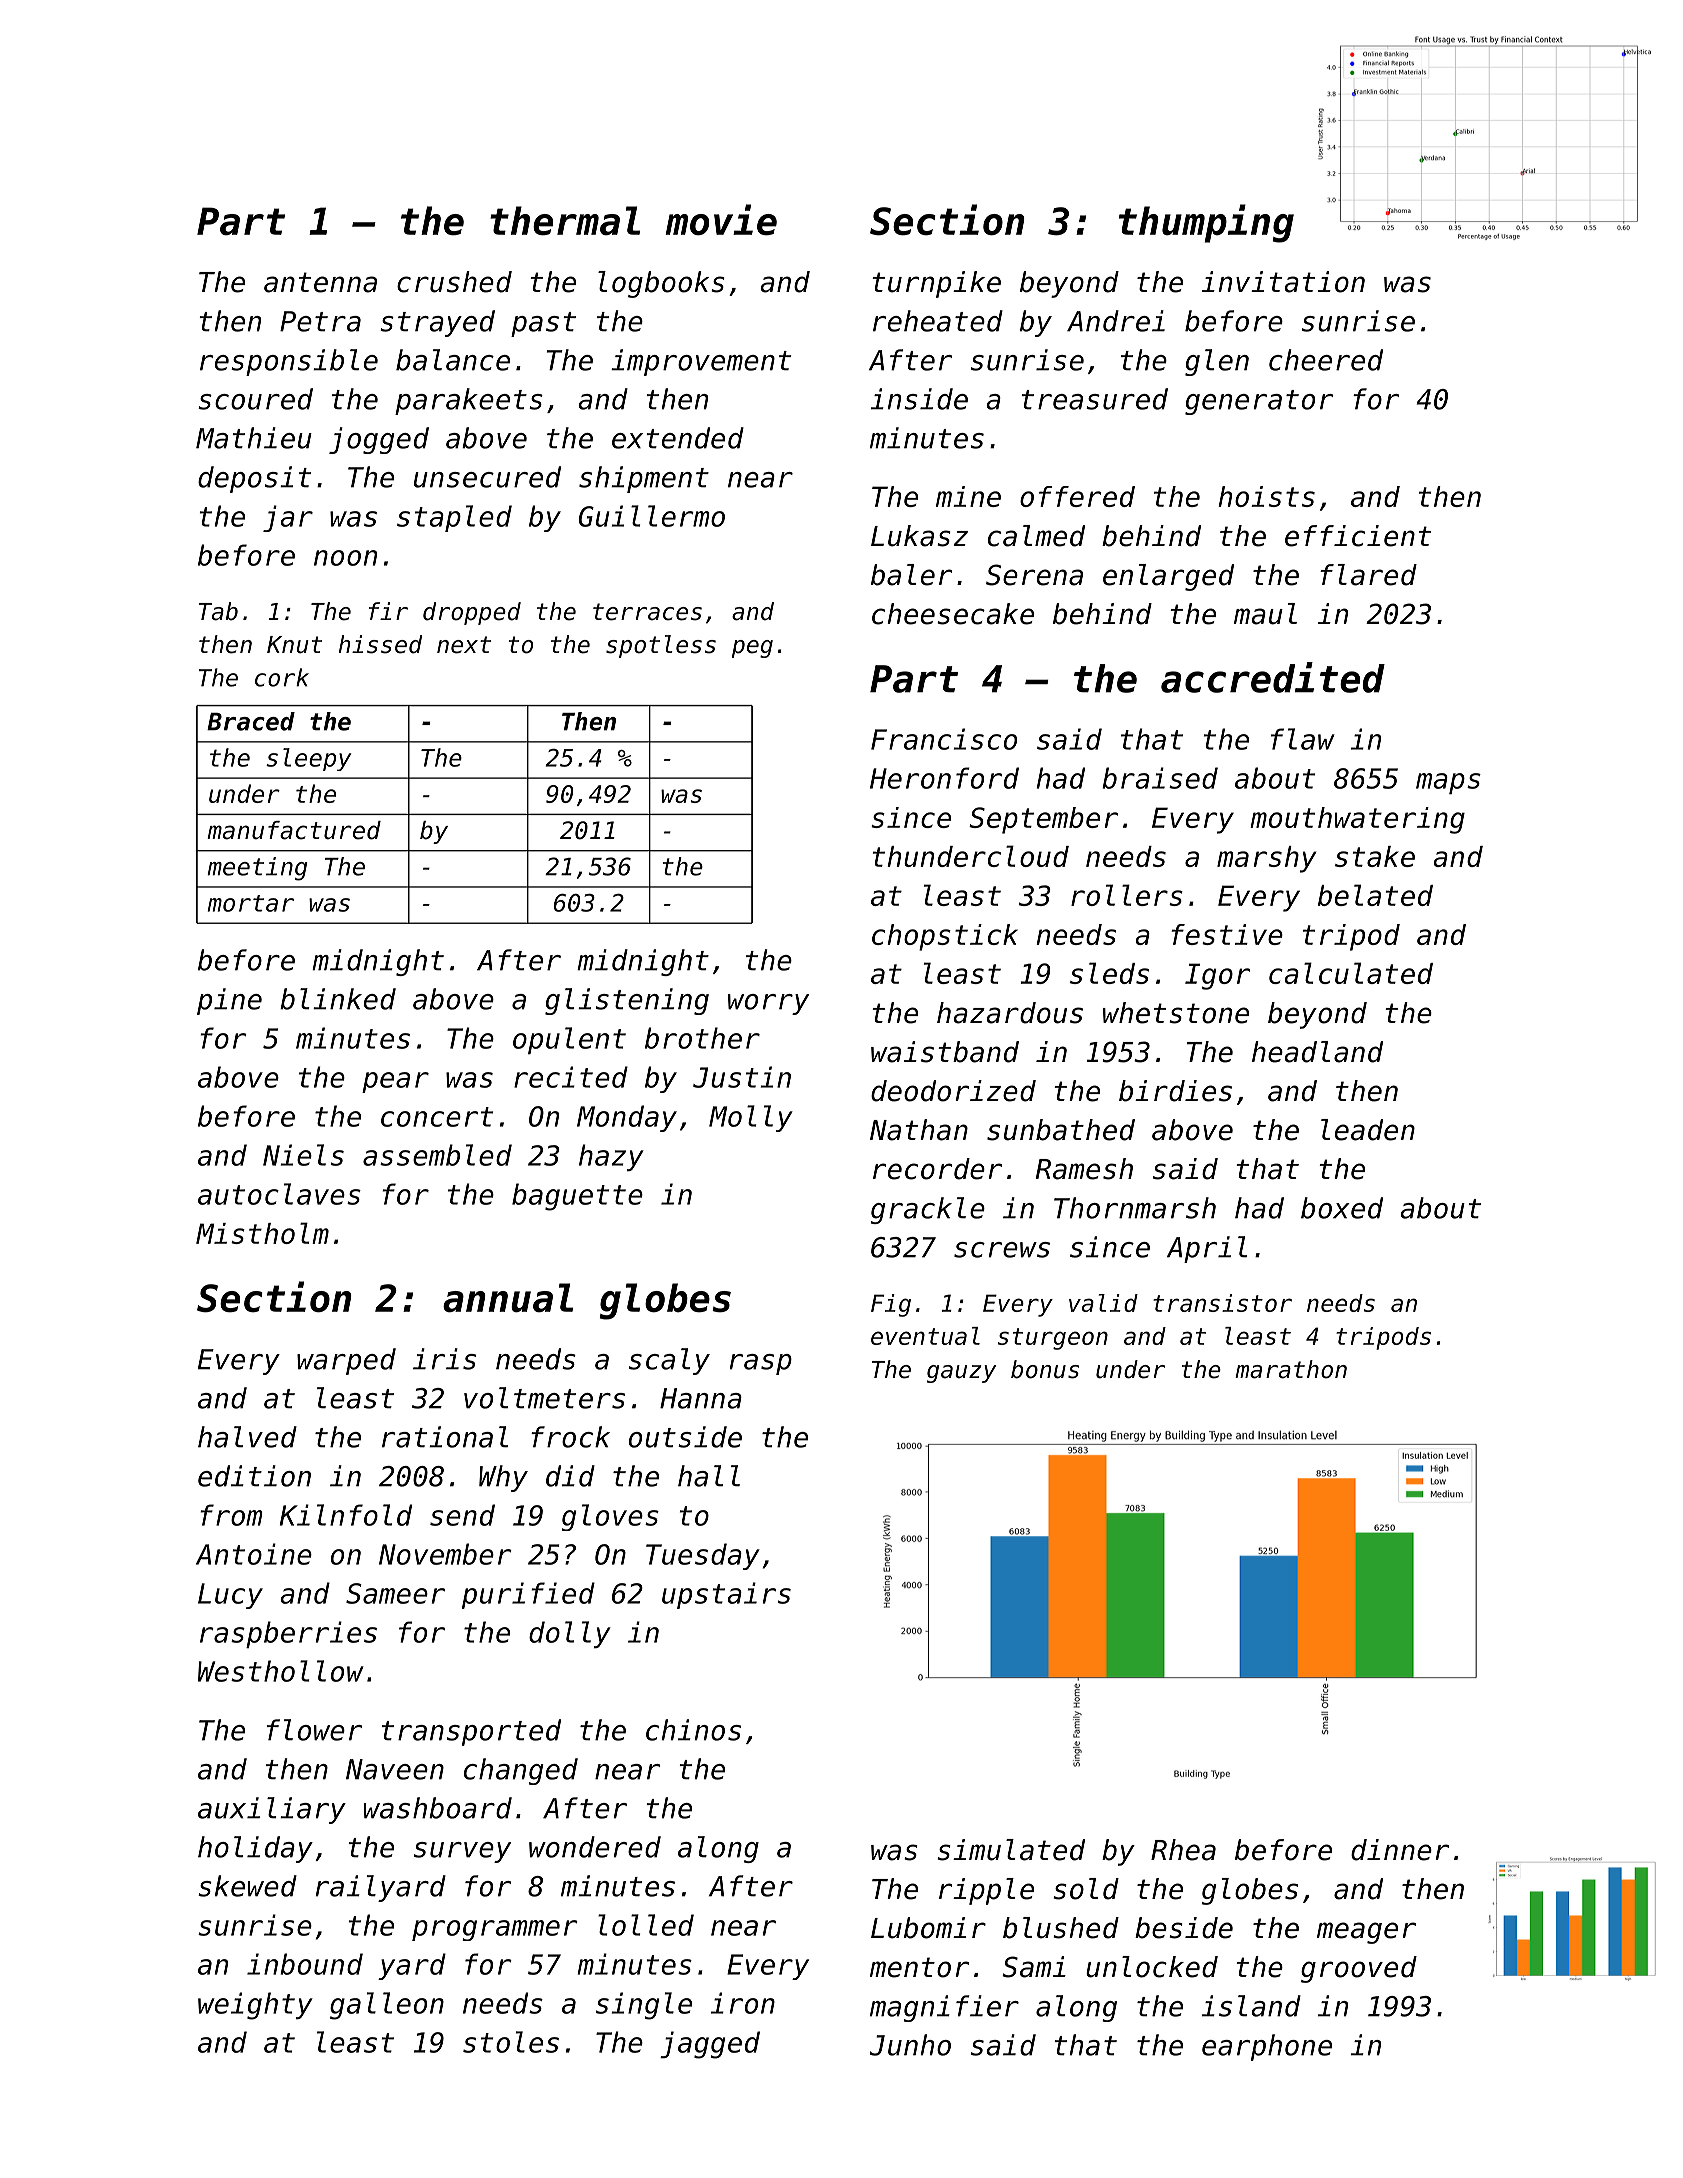  I want to click on weighty, so click(255, 2006).
